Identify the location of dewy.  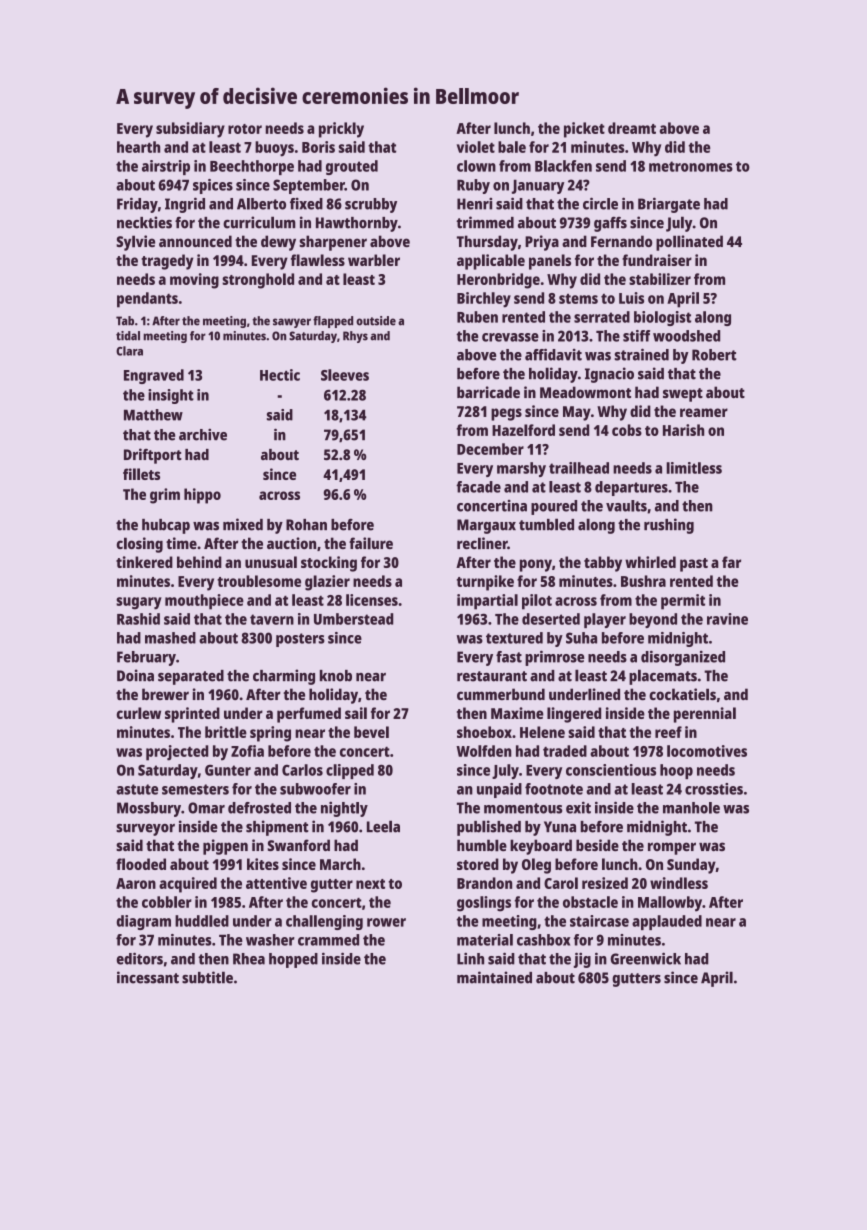
(278, 243).
